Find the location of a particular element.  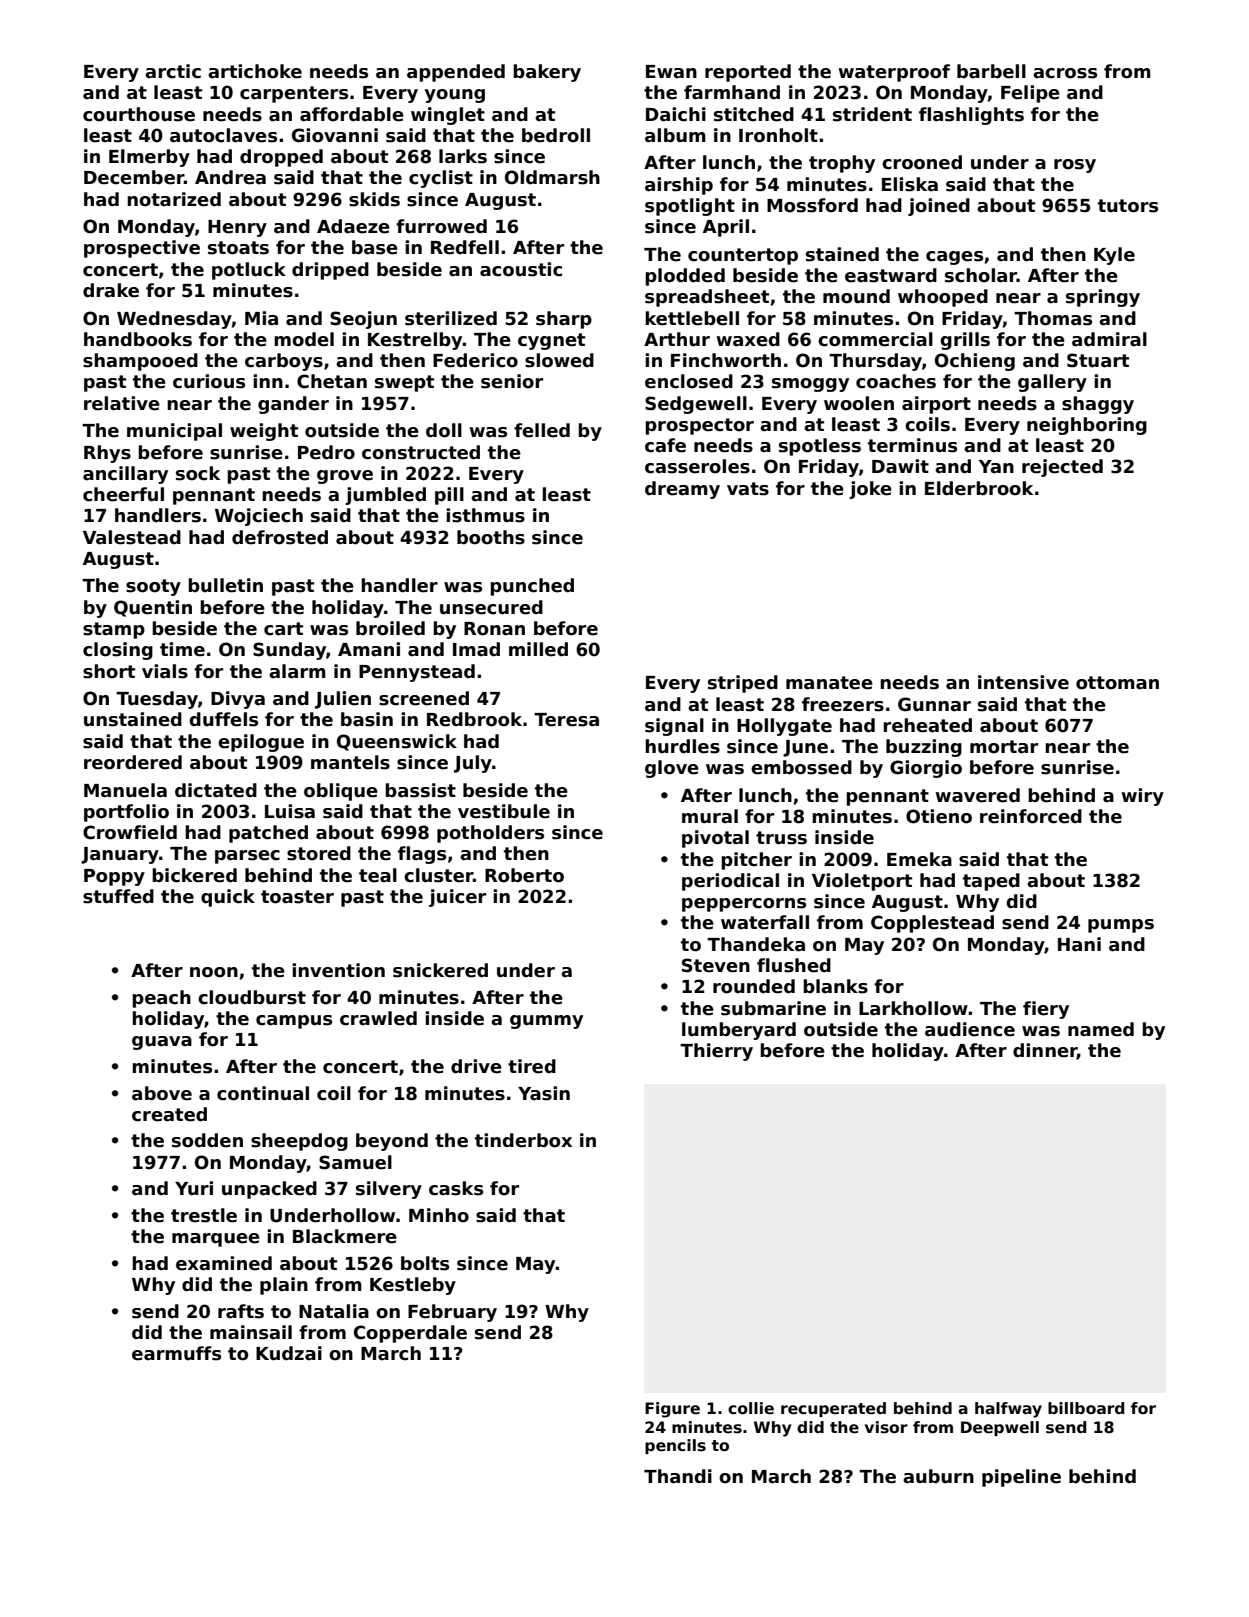

ottoman is located at coordinates (1117, 683).
